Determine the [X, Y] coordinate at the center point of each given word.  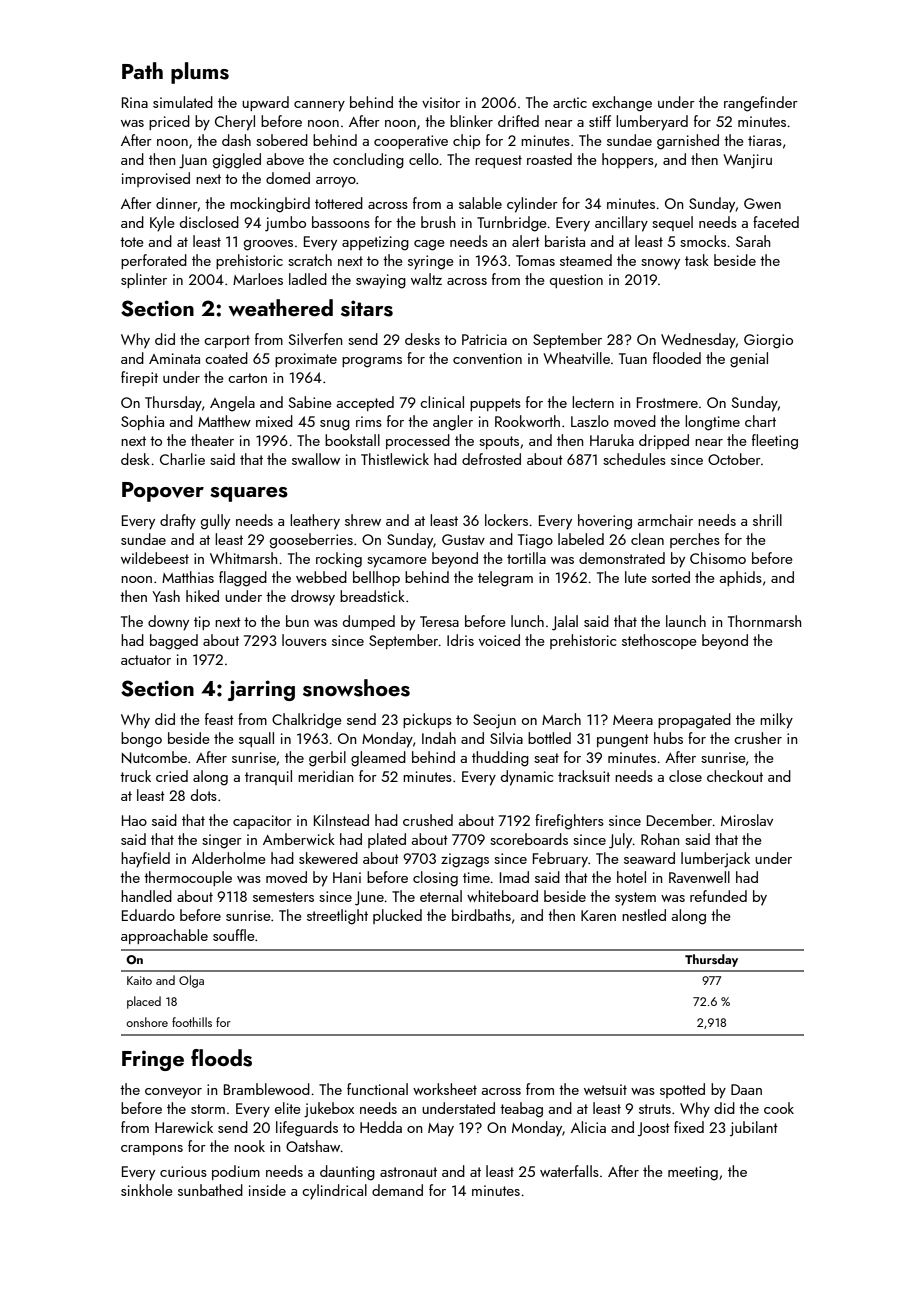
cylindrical [334, 1192]
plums [200, 73]
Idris [460, 640]
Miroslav [747, 820]
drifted [518, 121]
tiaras [765, 140]
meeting [693, 1173]
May [441, 1130]
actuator [146, 660]
